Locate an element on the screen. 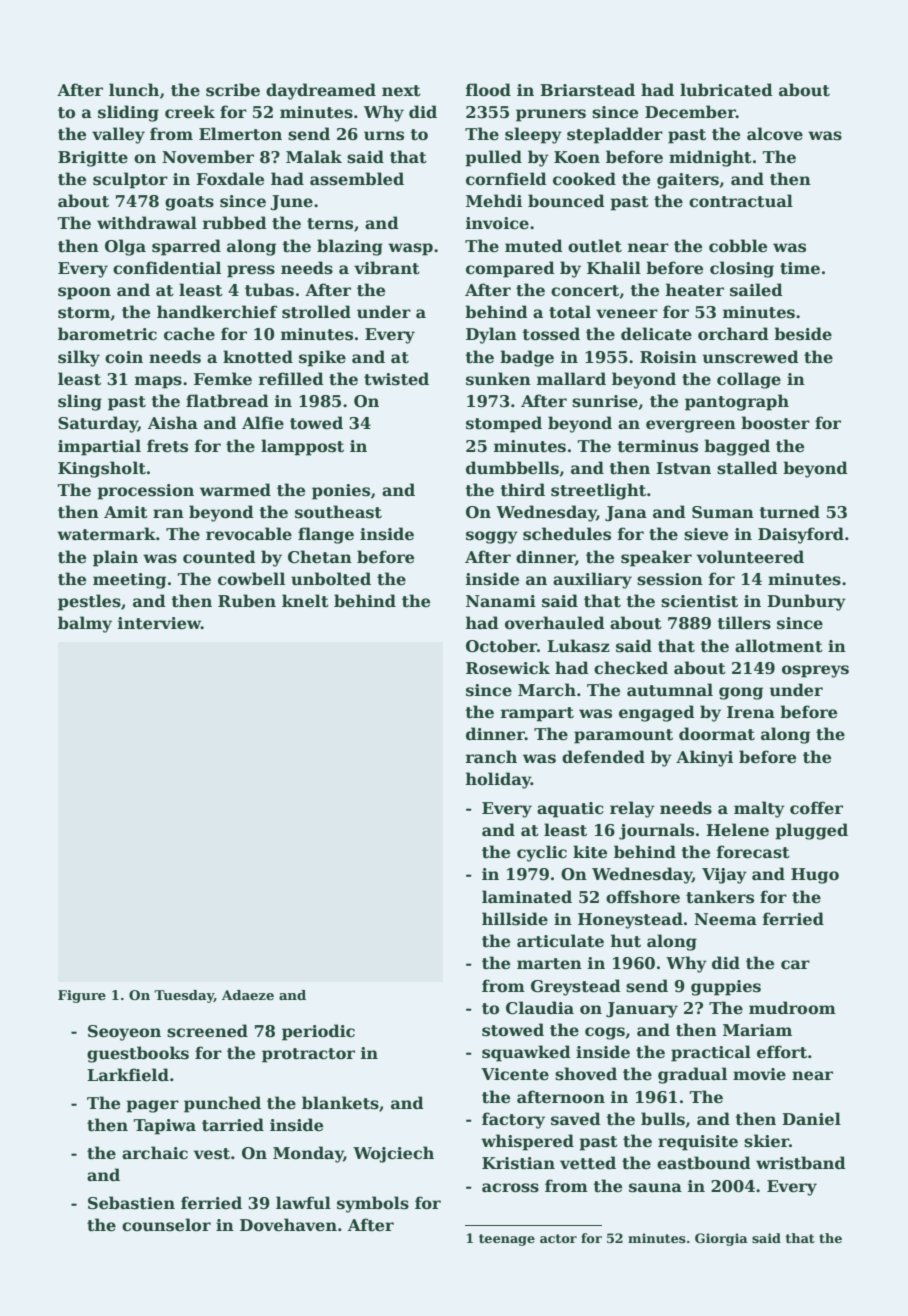 Image resolution: width=908 pixels, height=1316 pixels. sunrise is located at coordinates (605, 401).
